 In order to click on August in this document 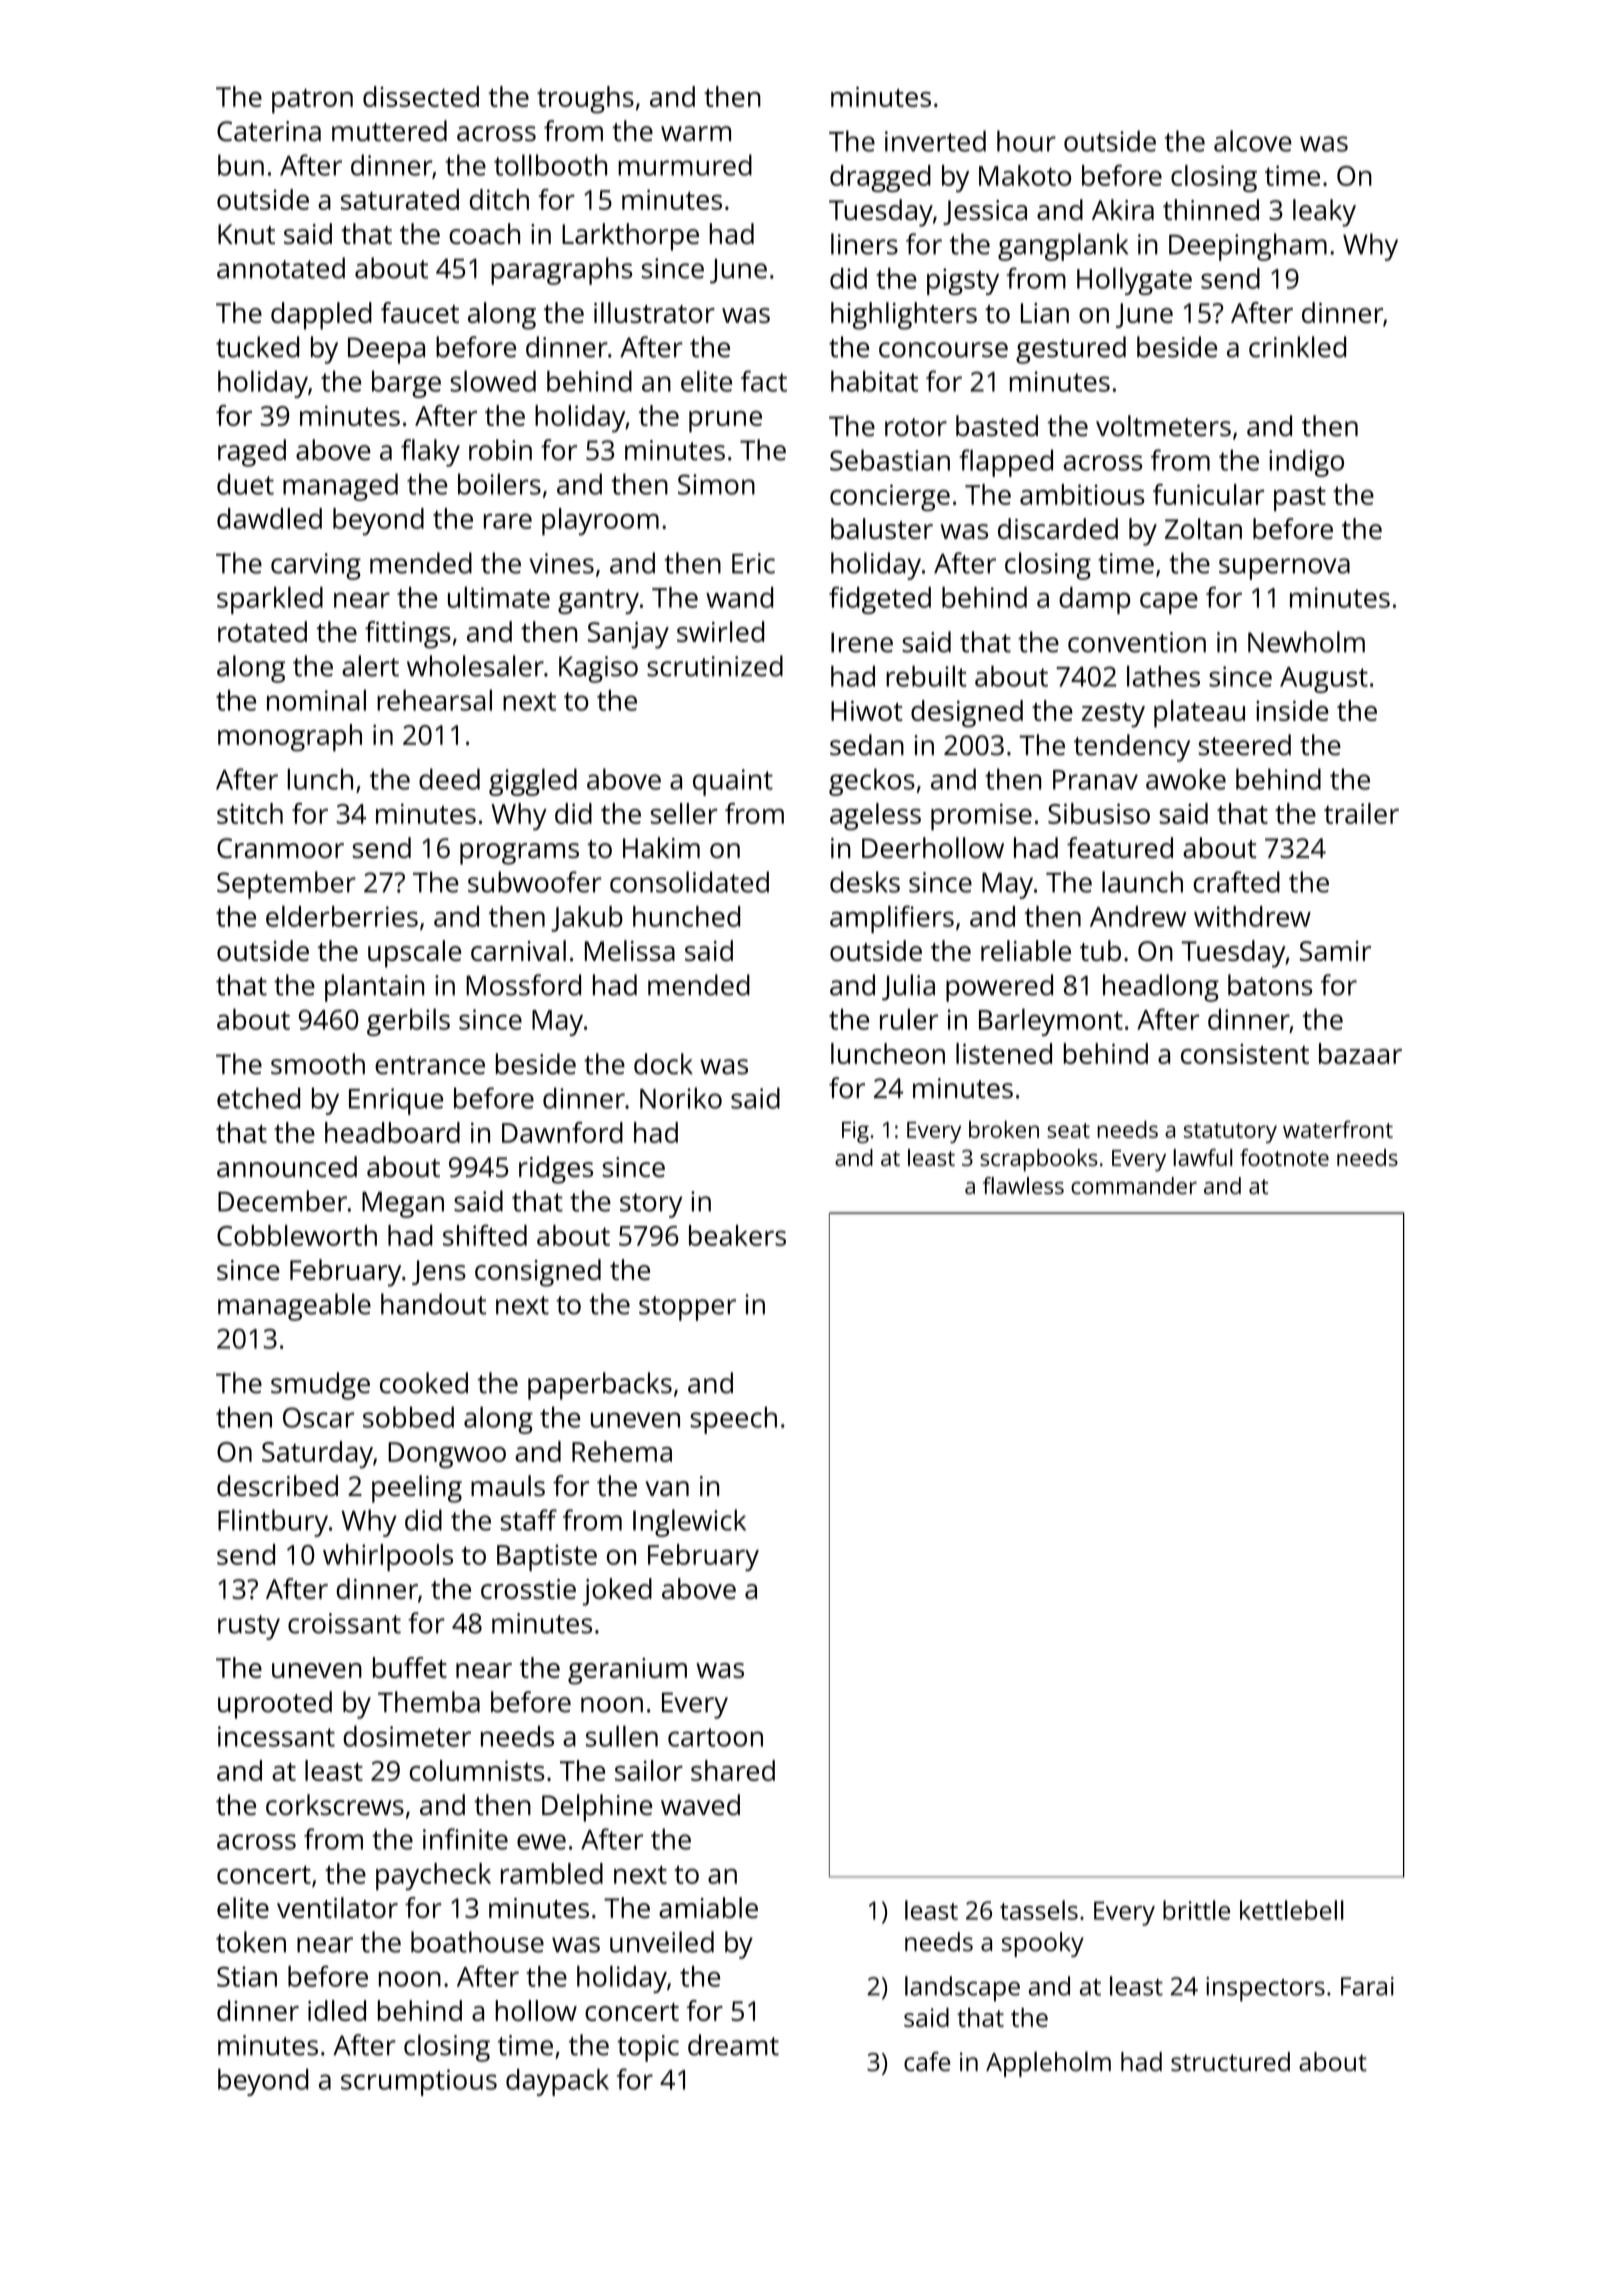, I will do `click(1324, 680)`.
